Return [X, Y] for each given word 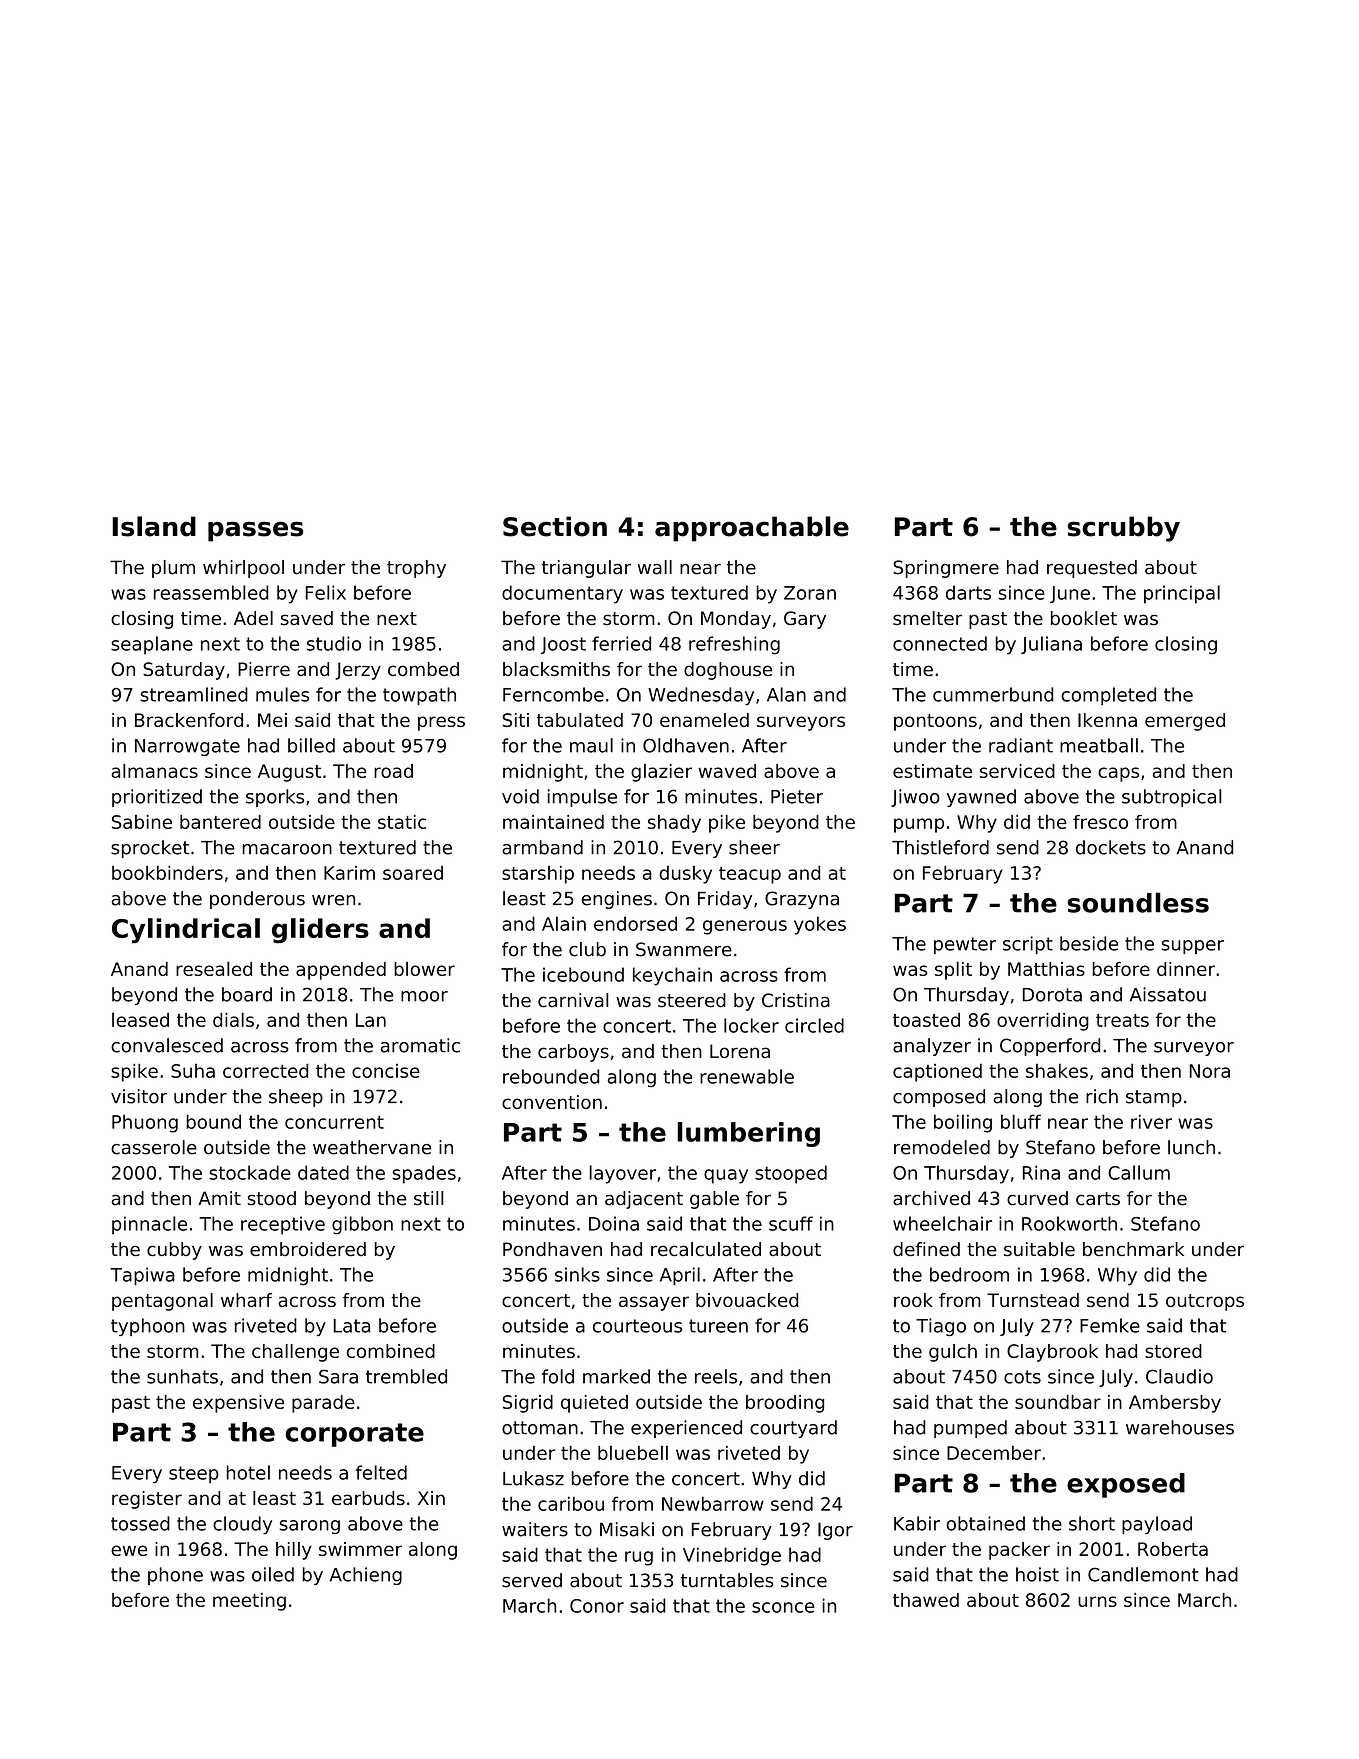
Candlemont [1143, 1574]
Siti [516, 720]
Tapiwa [142, 1276]
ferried [621, 643]
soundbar [1058, 1402]
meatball [1099, 745]
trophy [416, 569]
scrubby [1124, 529]
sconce [783, 1607]
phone [175, 1576]
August [289, 773]
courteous [637, 1326]
